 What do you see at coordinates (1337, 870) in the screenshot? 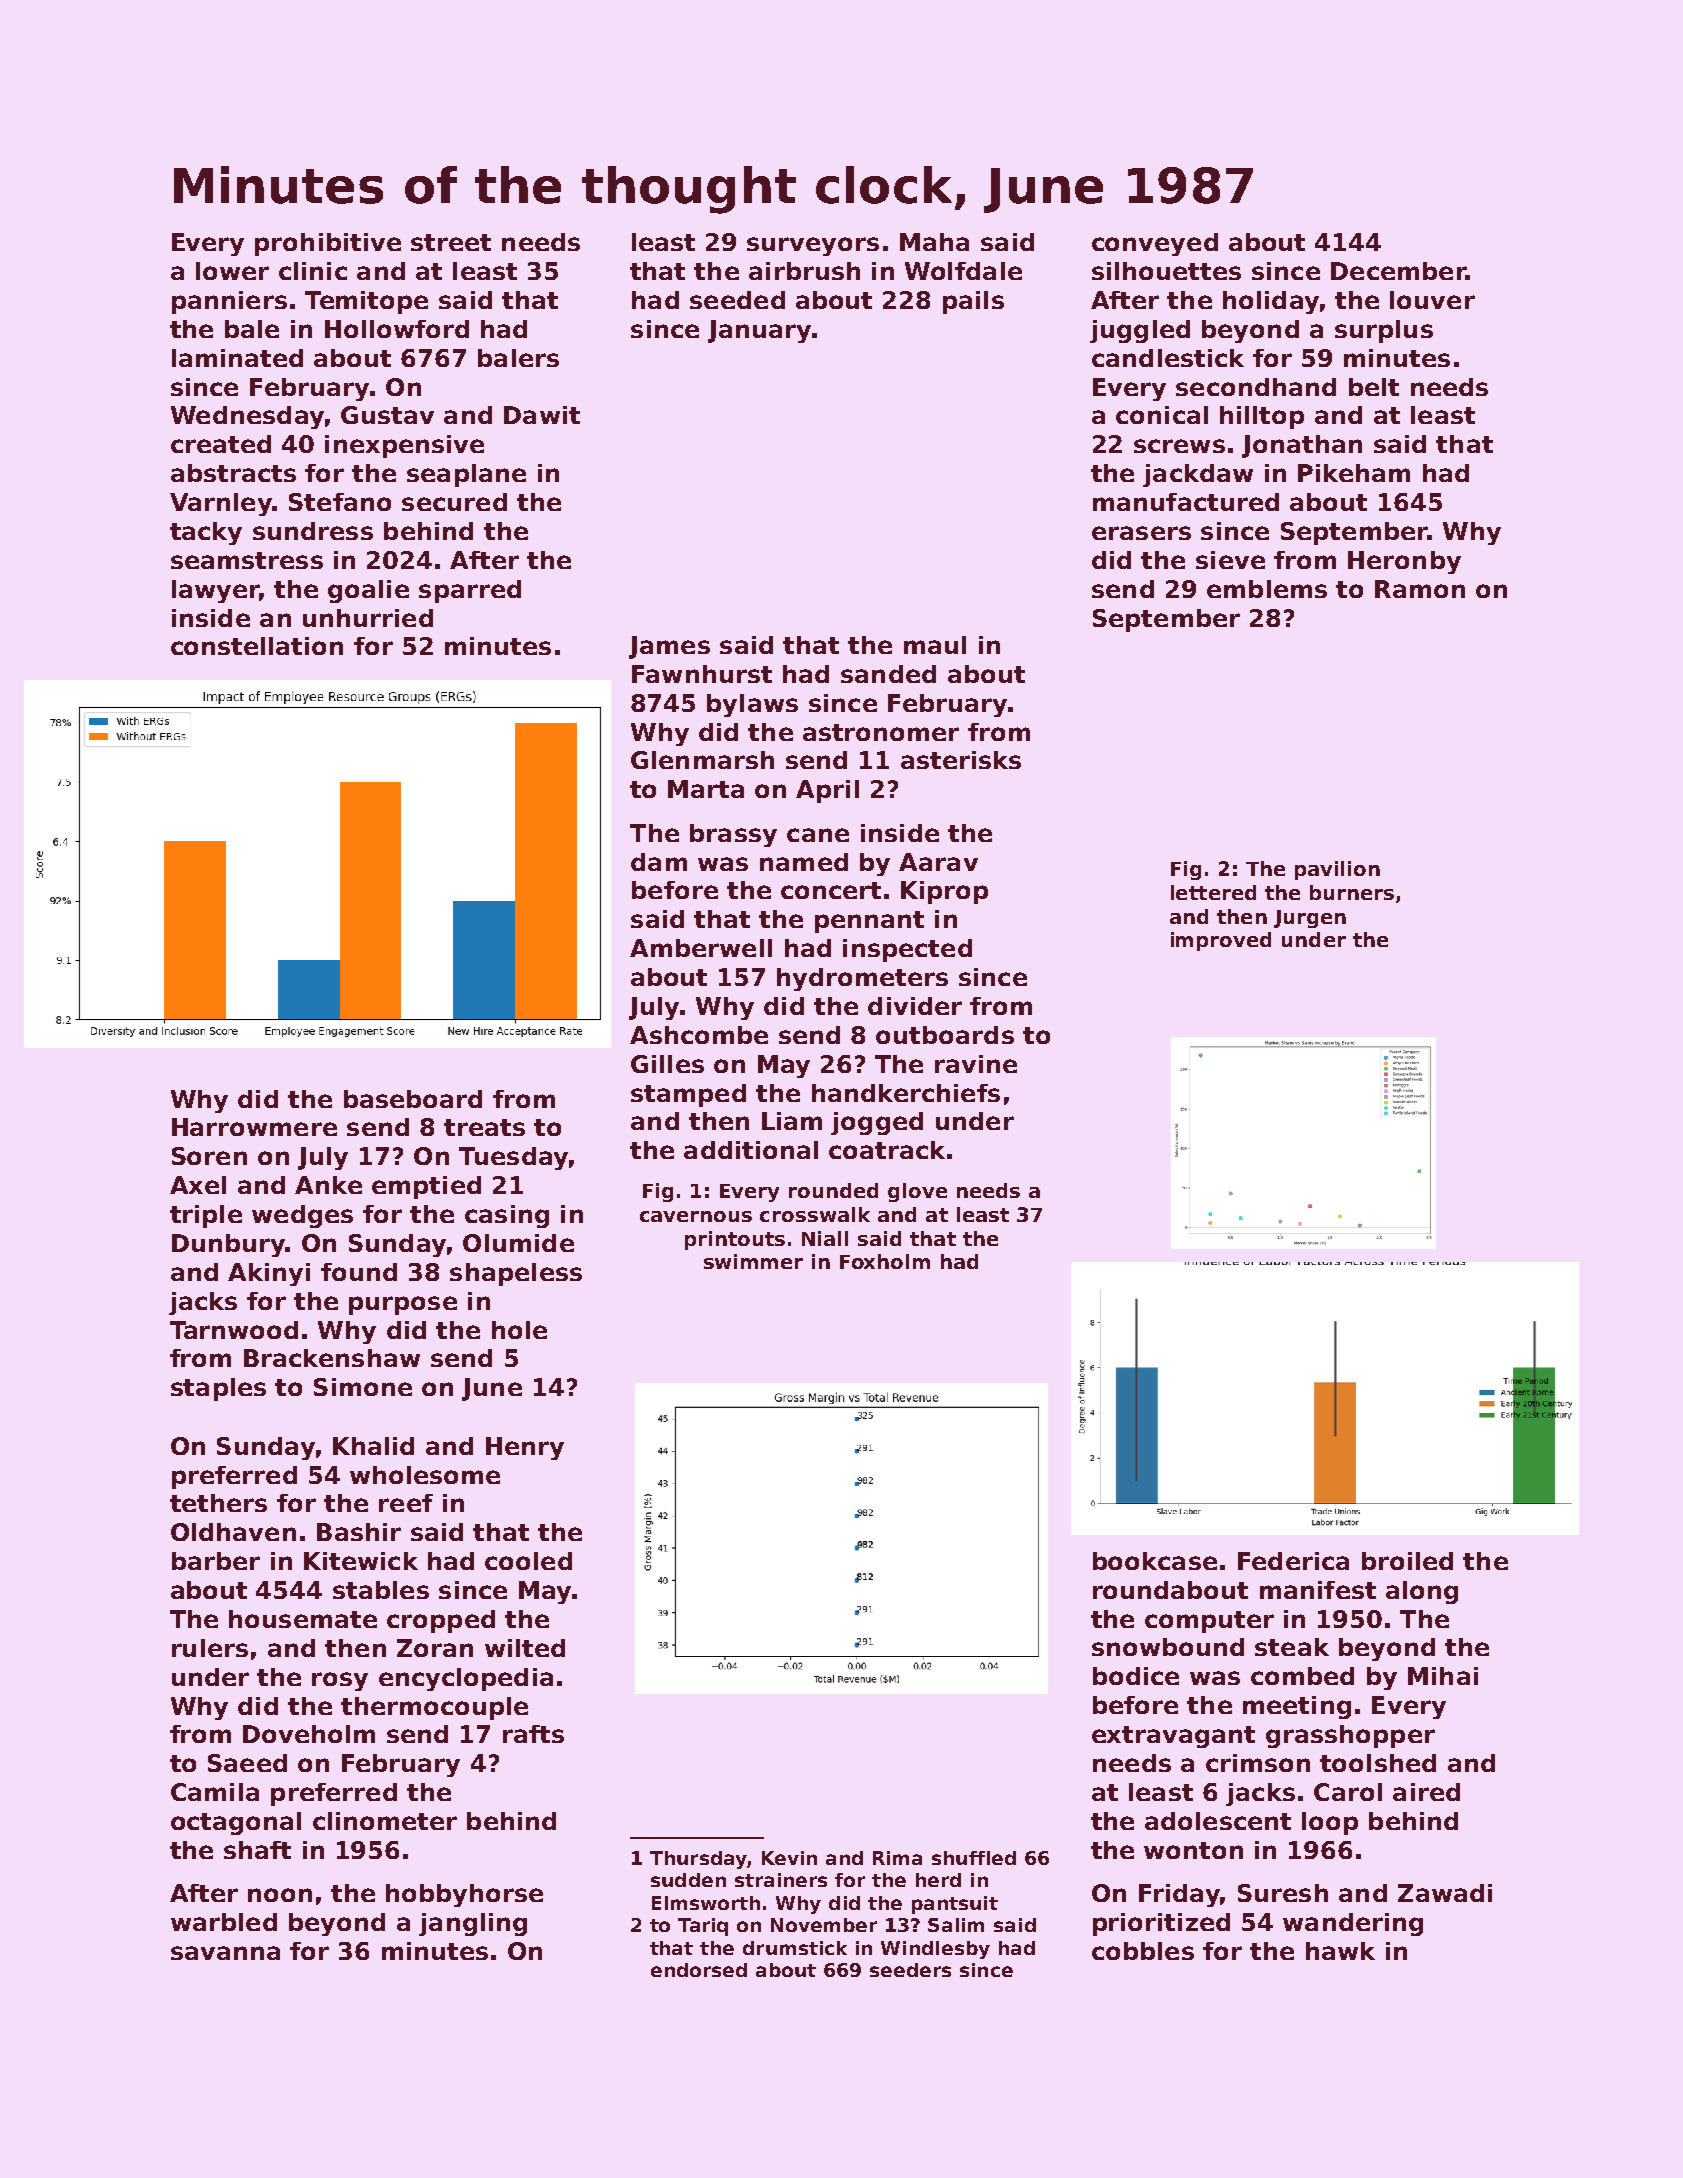
I see `pavilion` at bounding box center [1337, 870].
